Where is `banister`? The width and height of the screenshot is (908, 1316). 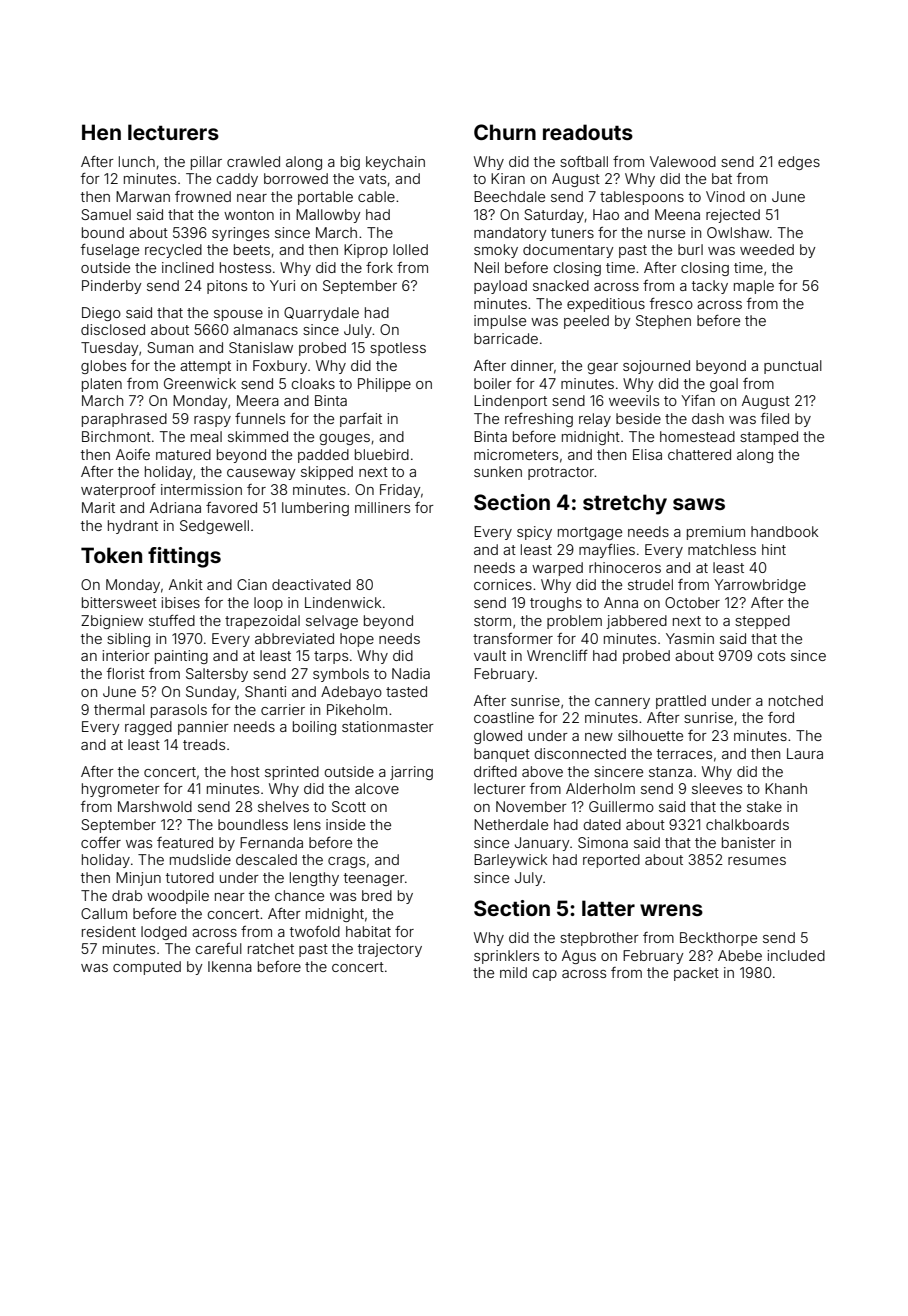
banister is located at coordinates (749, 842).
